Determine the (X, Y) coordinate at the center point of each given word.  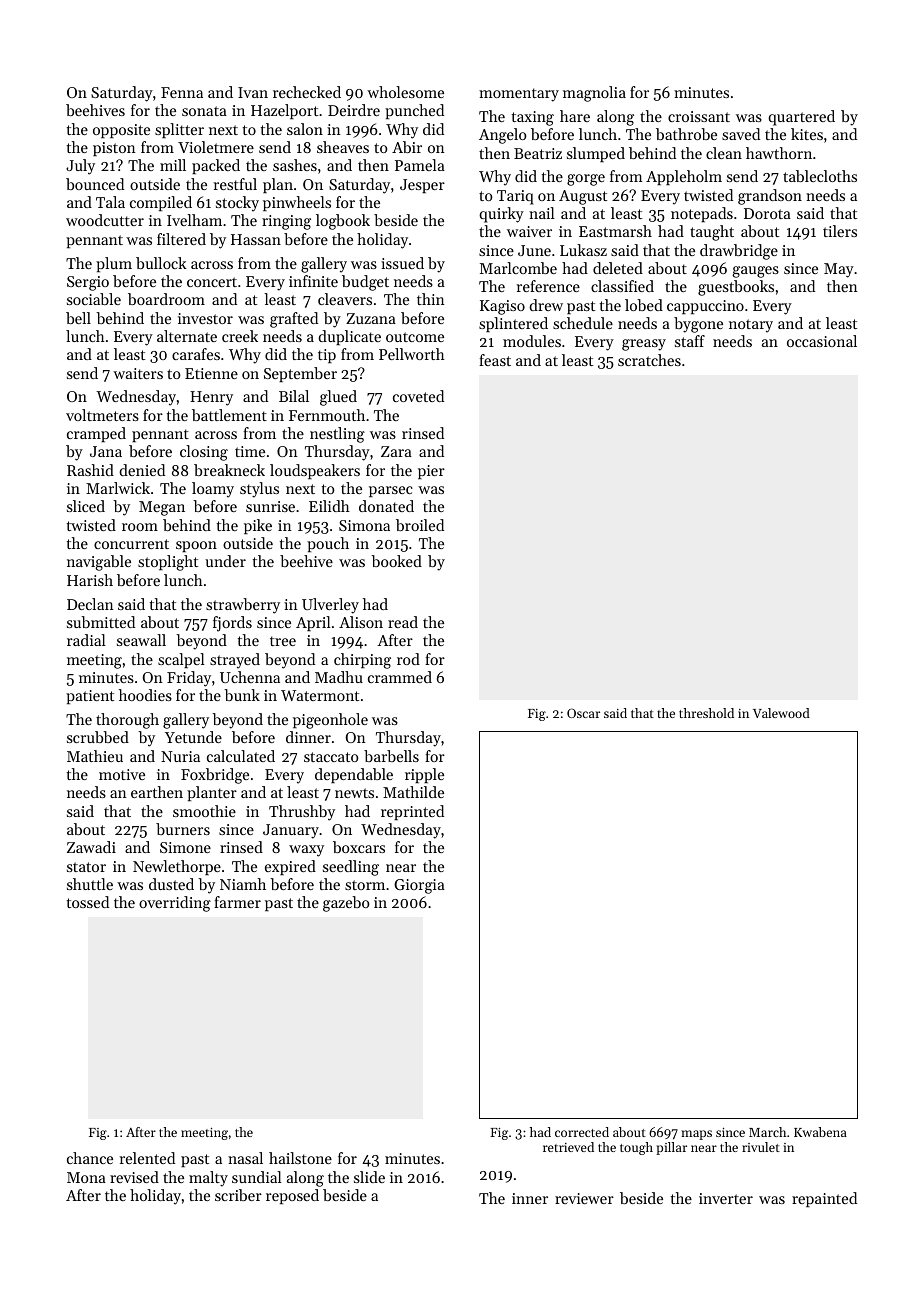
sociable (94, 299)
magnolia (594, 94)
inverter (726, 1198)
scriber (238, 1195)
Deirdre (354, 110)
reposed (292, 1196)
